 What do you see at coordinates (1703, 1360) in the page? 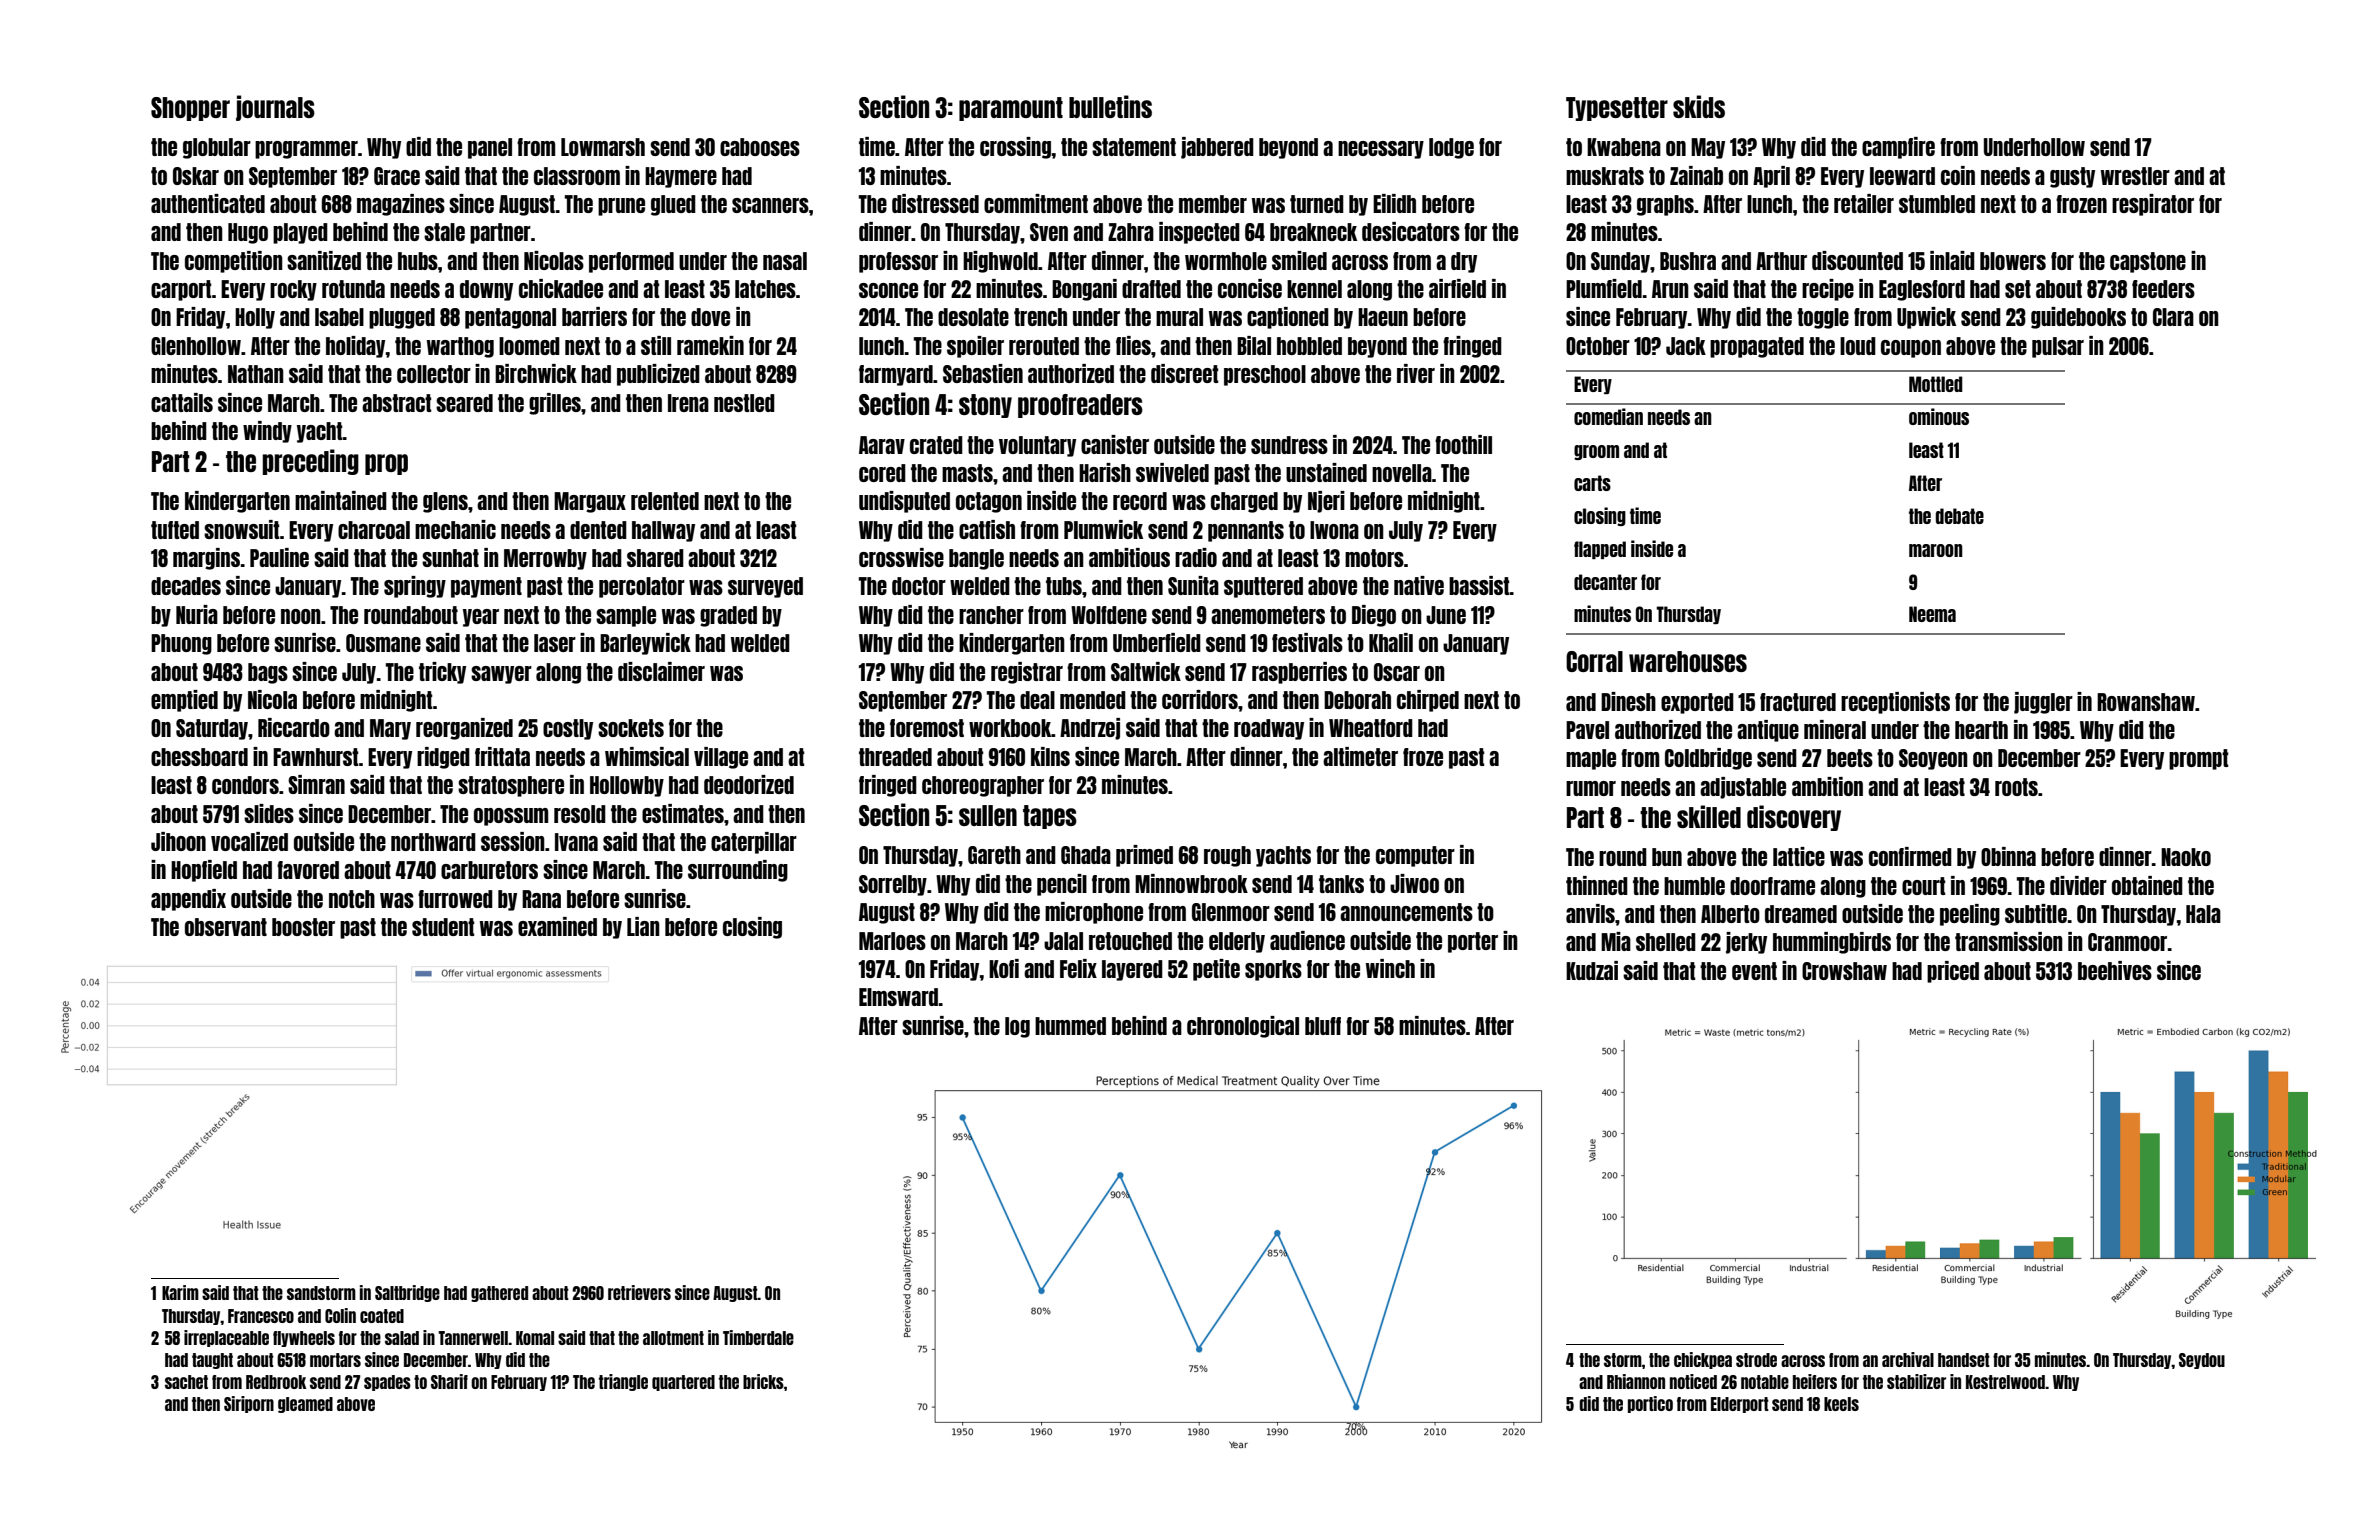
I see `chickpea` at bounding box center [1703, 1360].
